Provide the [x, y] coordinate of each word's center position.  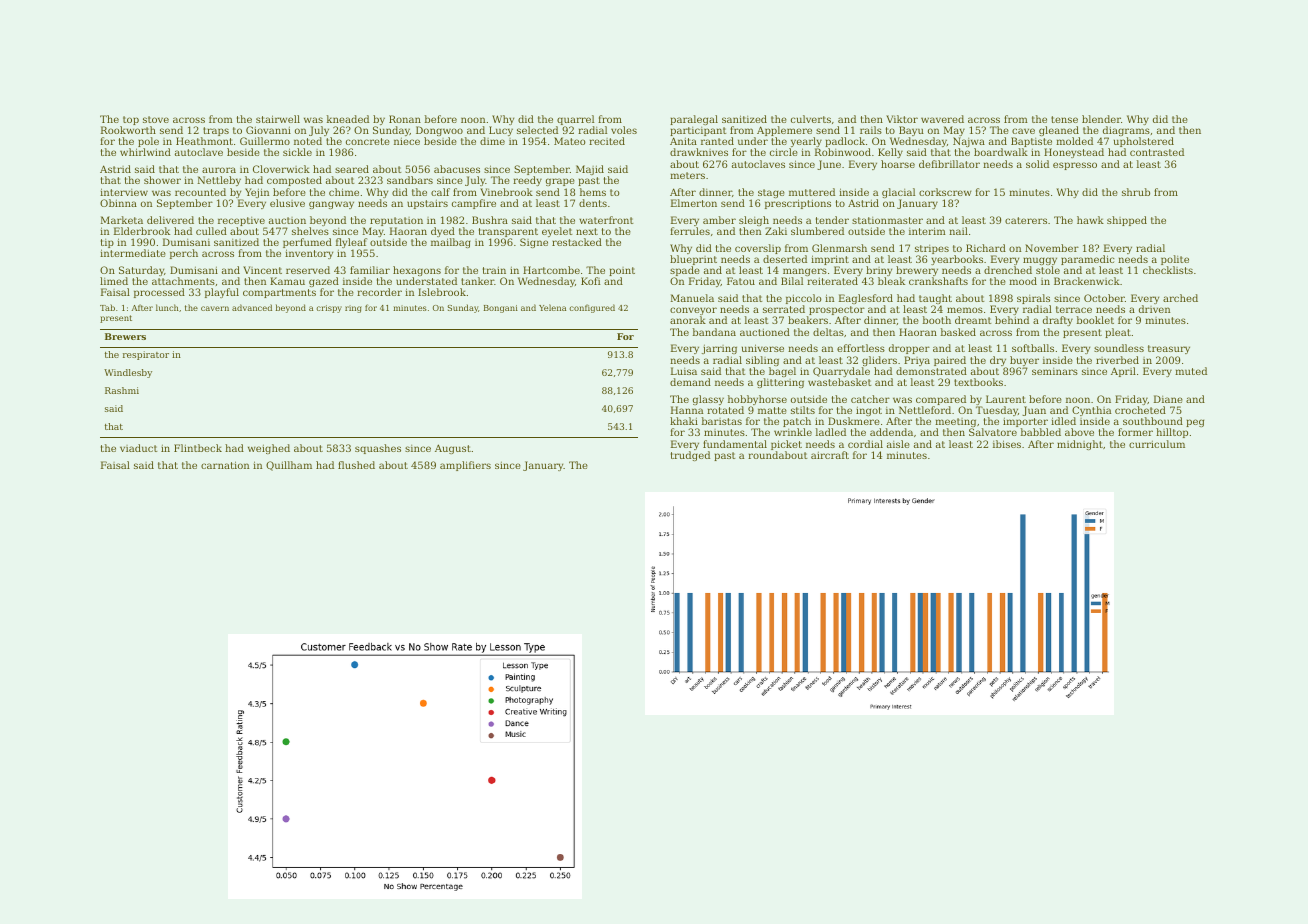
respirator [146, 355]
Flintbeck [198, 448]
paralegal [694, 120]
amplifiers [465, 466]
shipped [1127, 221]
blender [1101, 119]
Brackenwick [1087, 281]
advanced [252, 307]
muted [1191, 371]
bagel [782, 372]
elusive [287, 203]
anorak [688, 320]
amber [719, 220]
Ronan [405, 119]
